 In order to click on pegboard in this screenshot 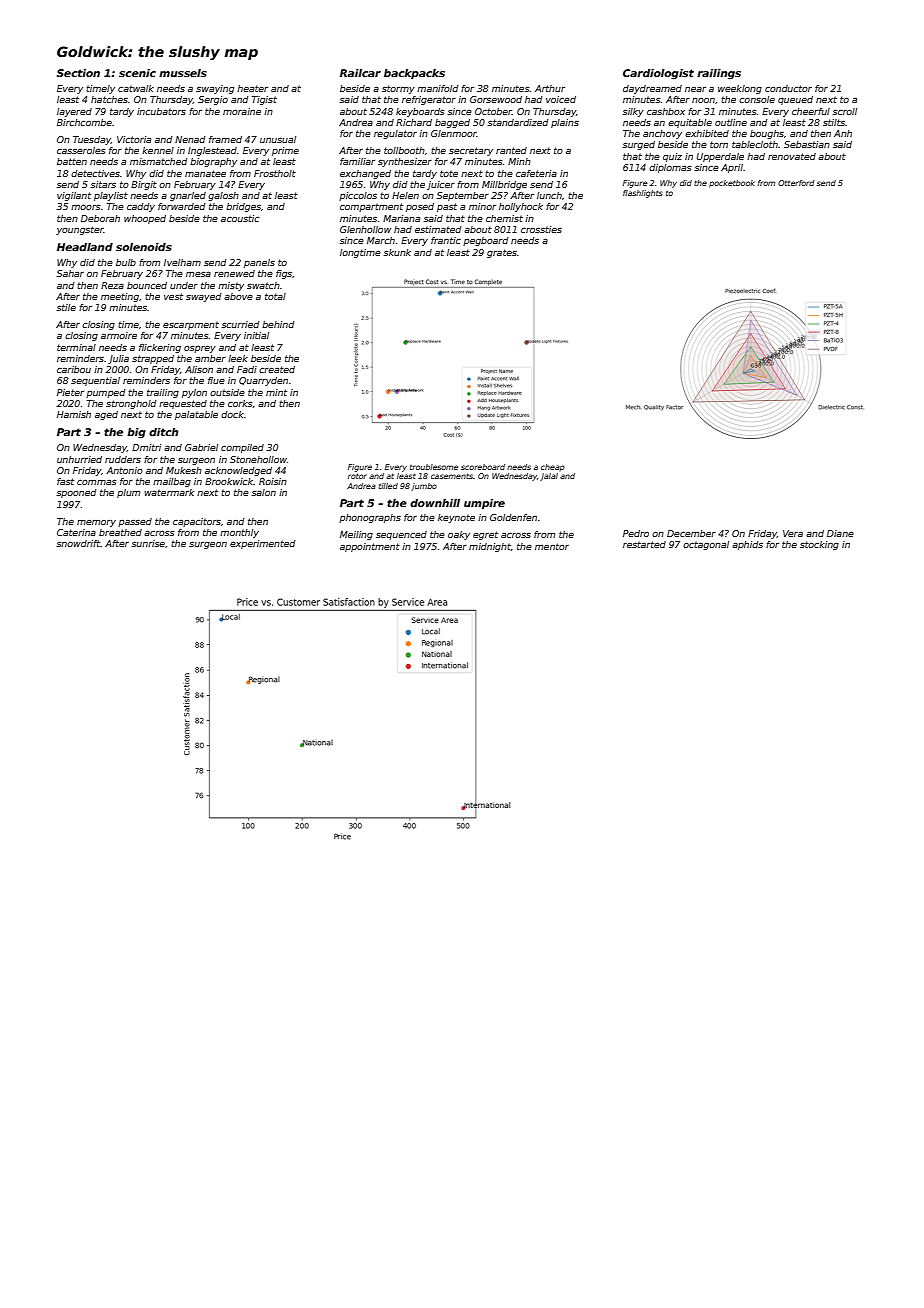, I will do `click(486, 241)`.
